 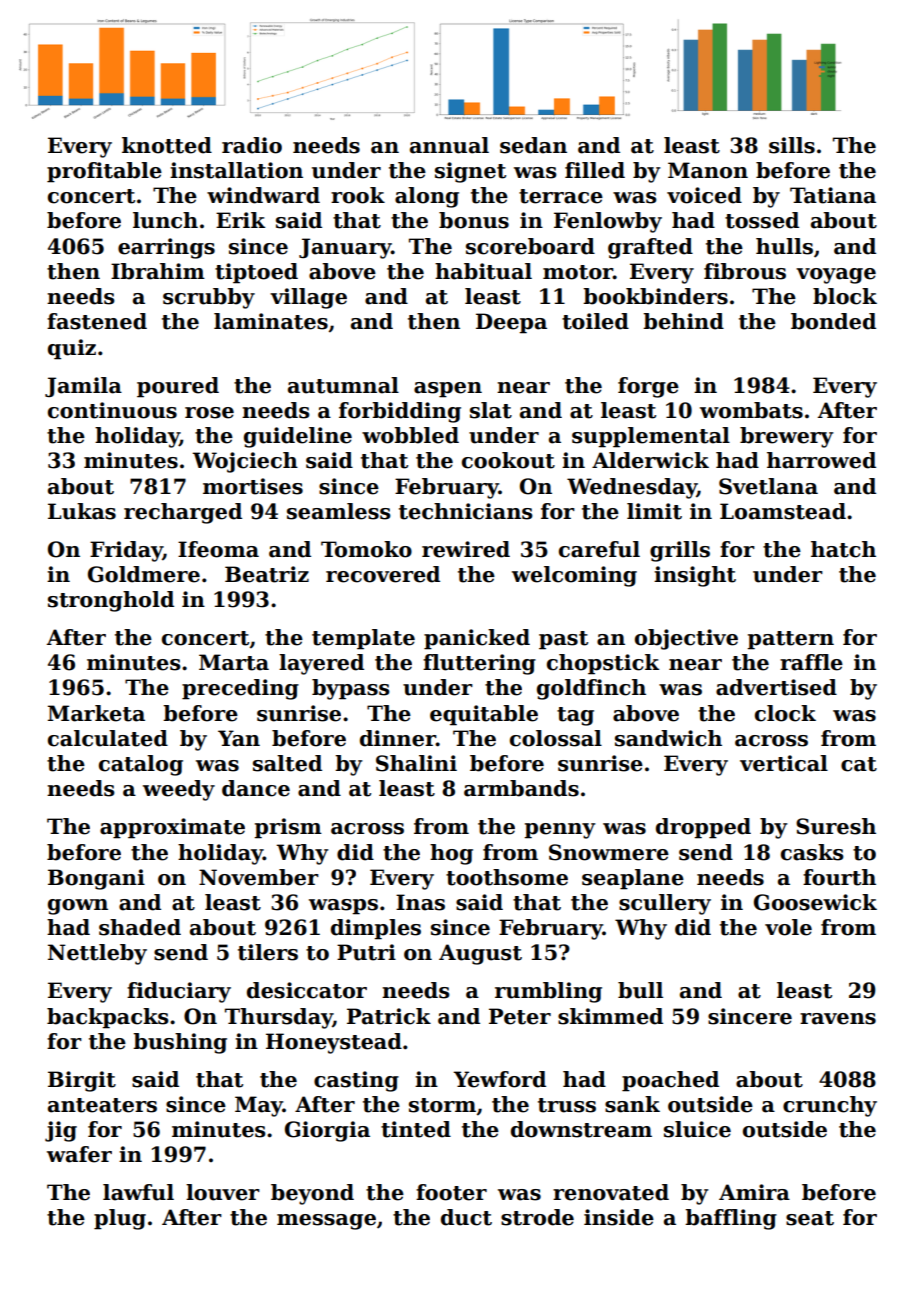 I want to click on hatch, so click(x=843, y=549).
